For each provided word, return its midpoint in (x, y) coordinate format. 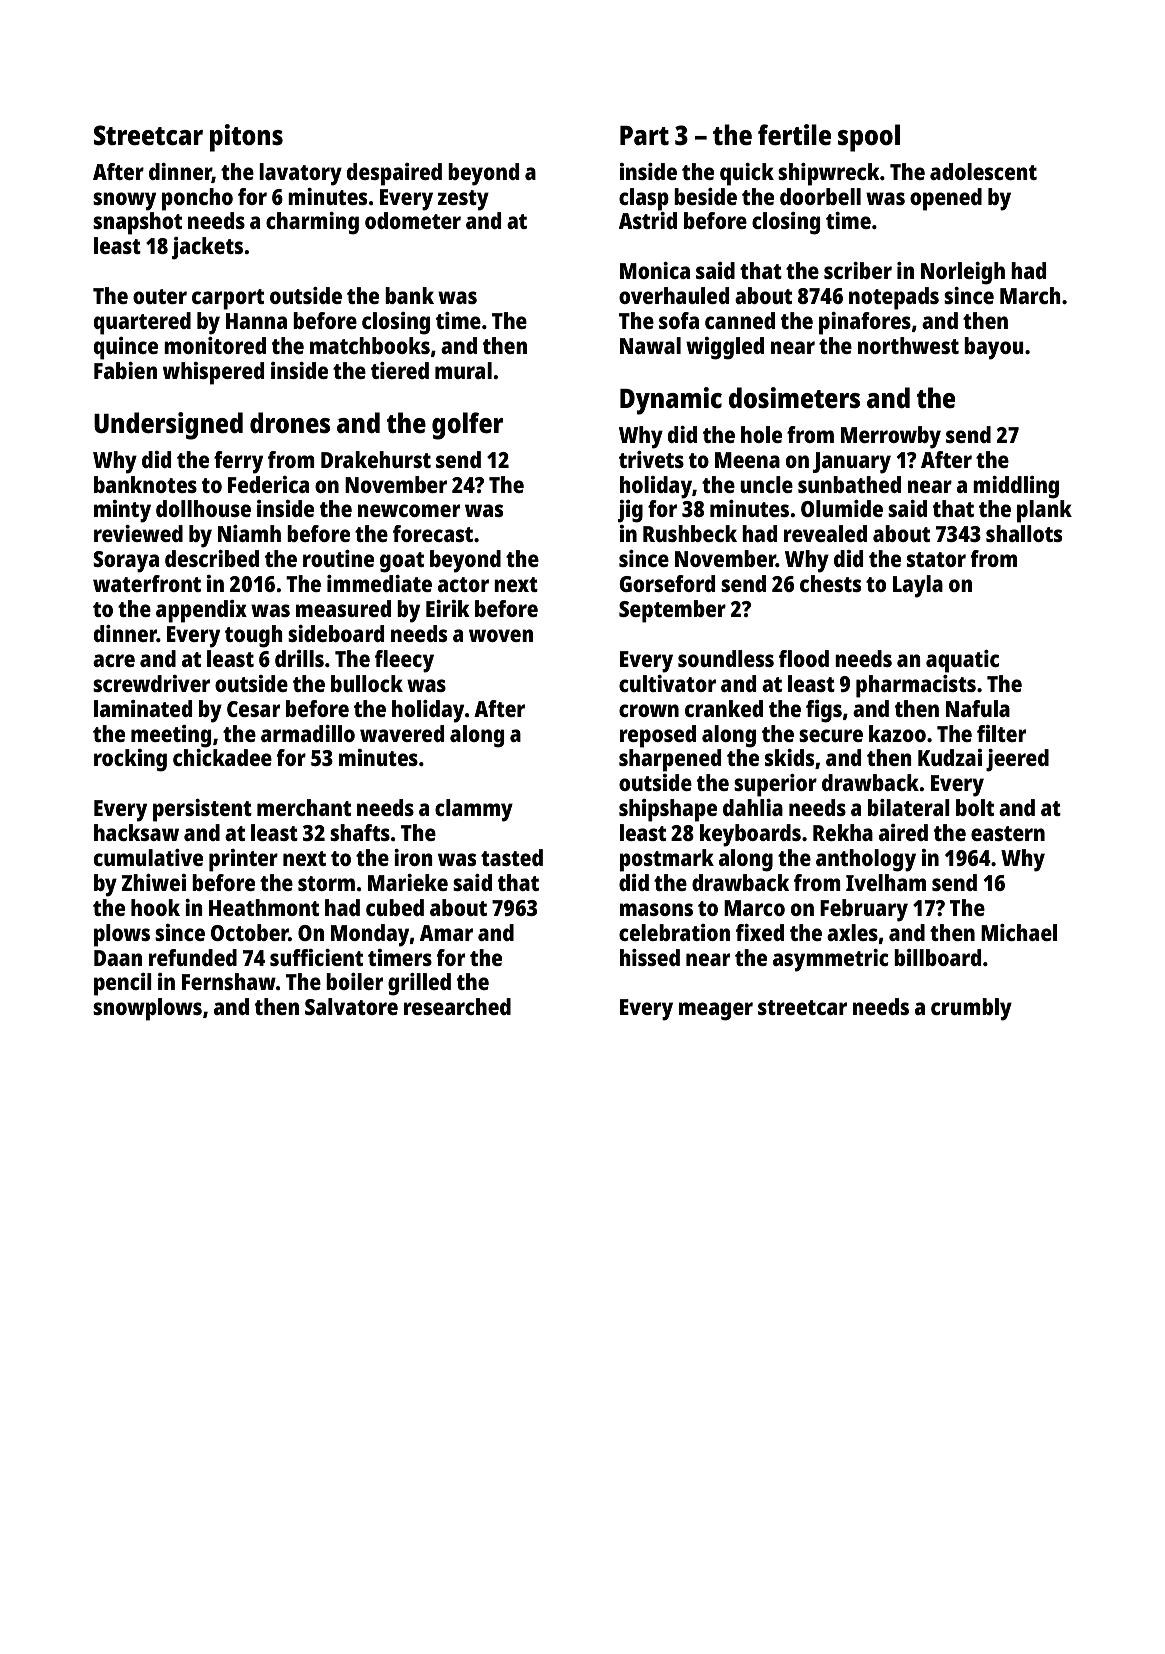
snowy (124, 201)
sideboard (336, 633)
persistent (202, 810)
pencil (123, 984)
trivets (651, 459)
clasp (644, 199)
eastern (1008, 833)
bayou (993, 348)
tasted (512, 857)
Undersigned (168, 426)
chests (830, 583)
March (1030, 295)
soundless (726, 658)
